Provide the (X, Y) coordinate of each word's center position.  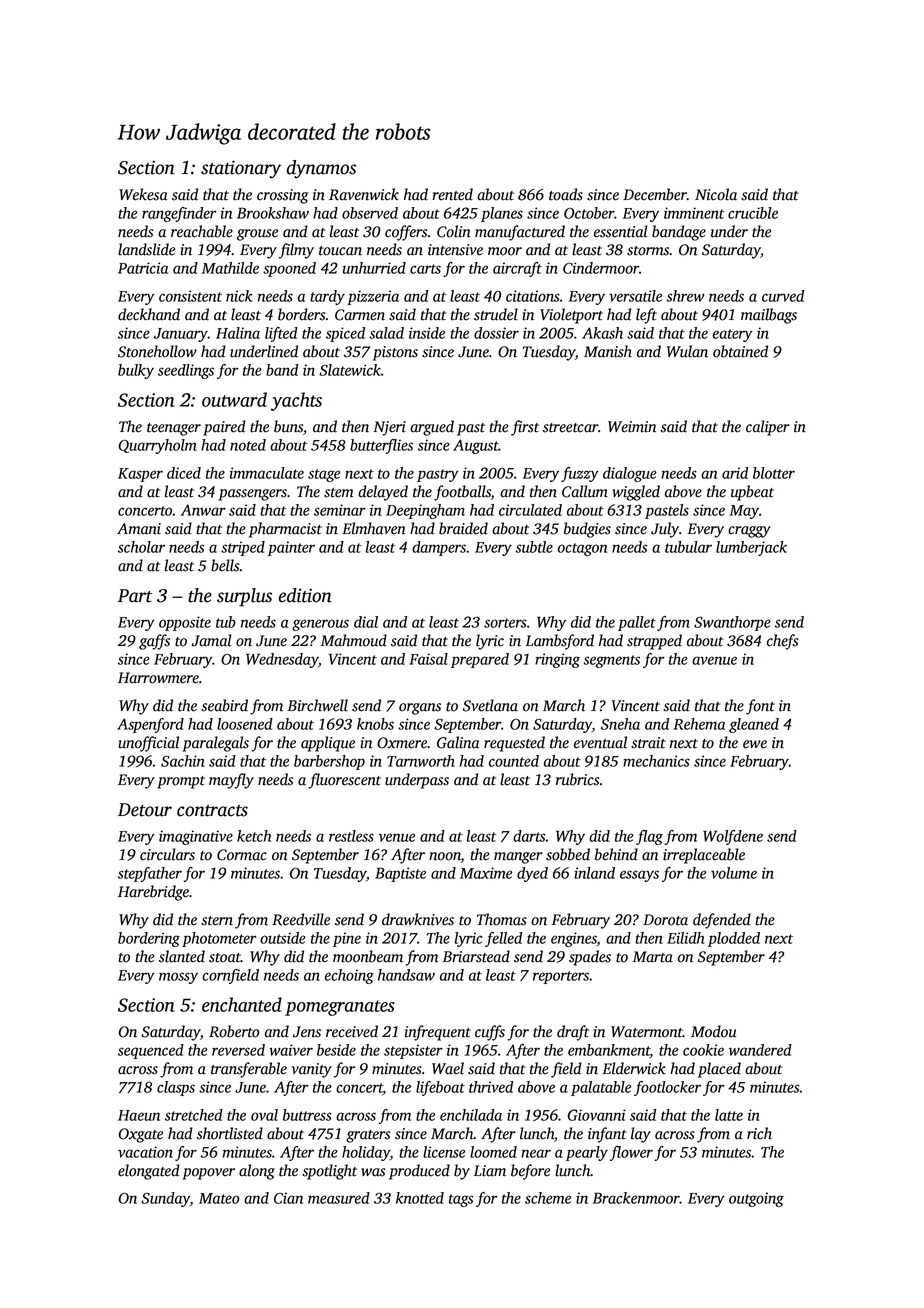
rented (452, 194)
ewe (755, 744)
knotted (420, 1198)
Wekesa (143, 194)
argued (432, 428)
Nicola (716, 194)
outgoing (756, 1199)
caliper (768, 428)
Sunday (165, 1199)
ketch (254, 836)
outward (234, 399)
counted (514, 761)
